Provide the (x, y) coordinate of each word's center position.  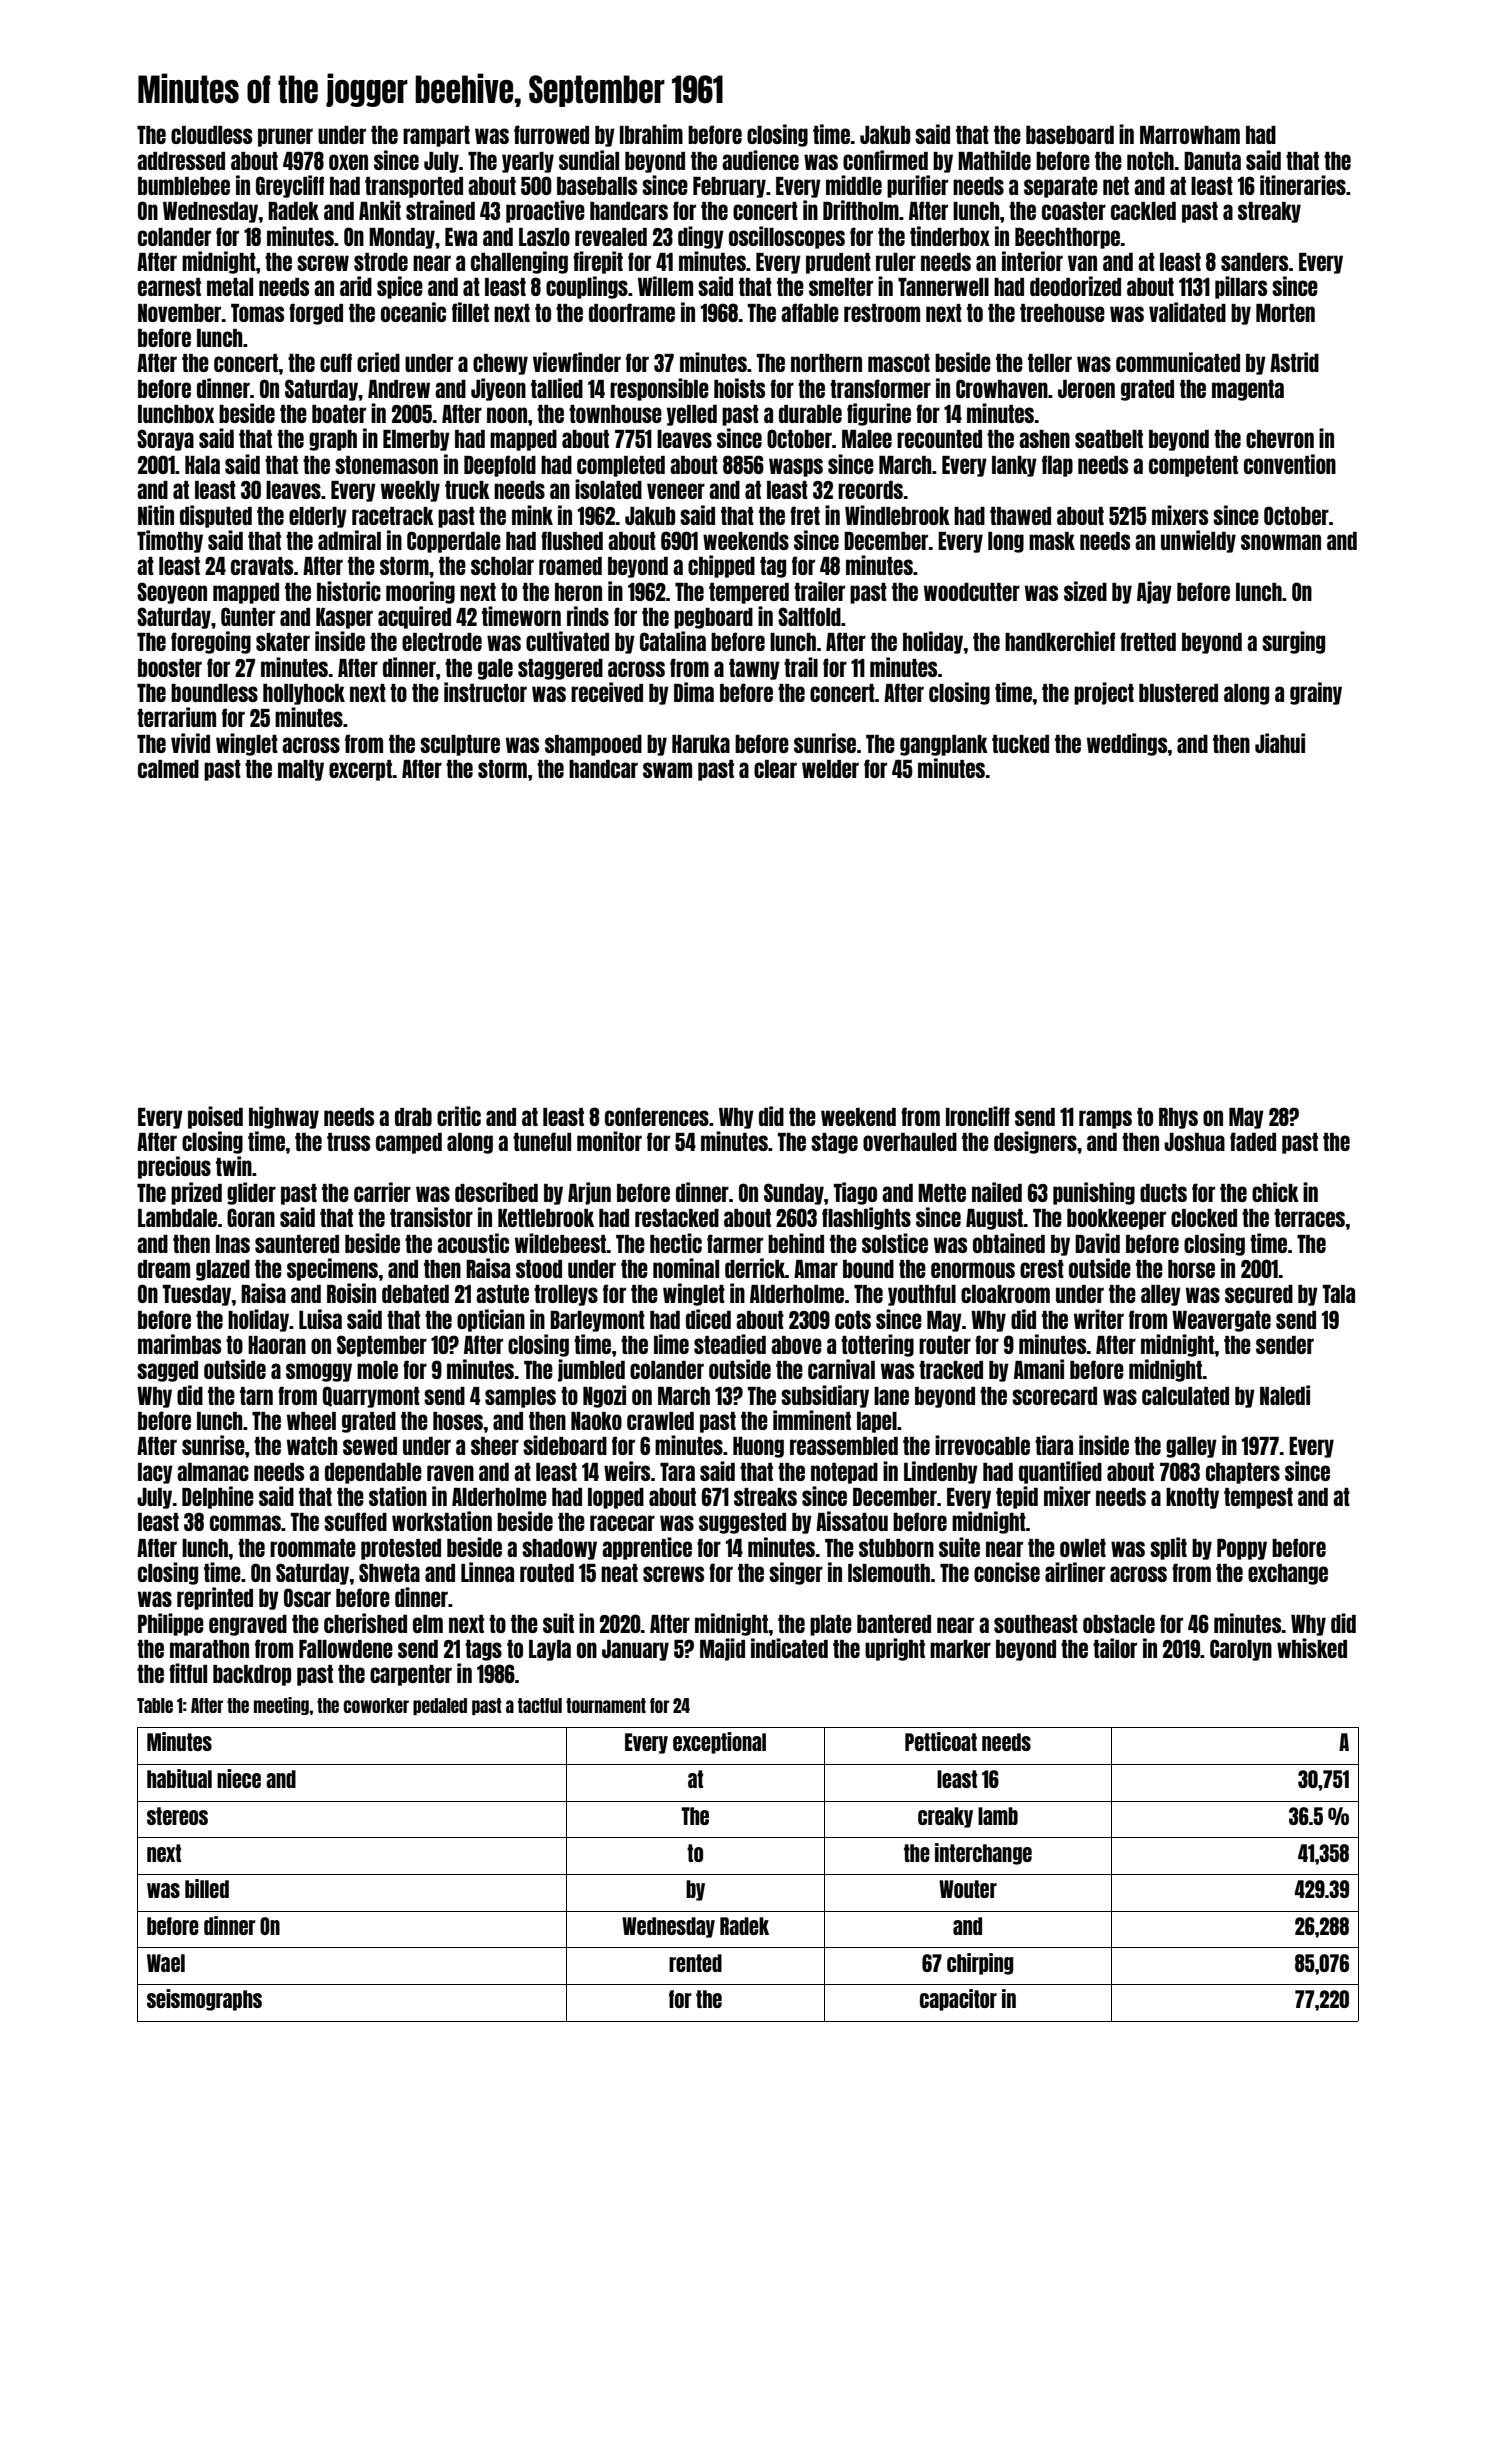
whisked (1312, 1648)
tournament (606, 1705)
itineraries (1303, 185)
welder (830, 769)
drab (413, 1117)
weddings (1127, 744)
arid (356, 286)
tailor (1115, 1648)
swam (667, 770)
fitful (188, 1673)
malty (301, 770)
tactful (540, 1705)
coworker (376, 1705)
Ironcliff (978, 1116)
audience (760, 160)
